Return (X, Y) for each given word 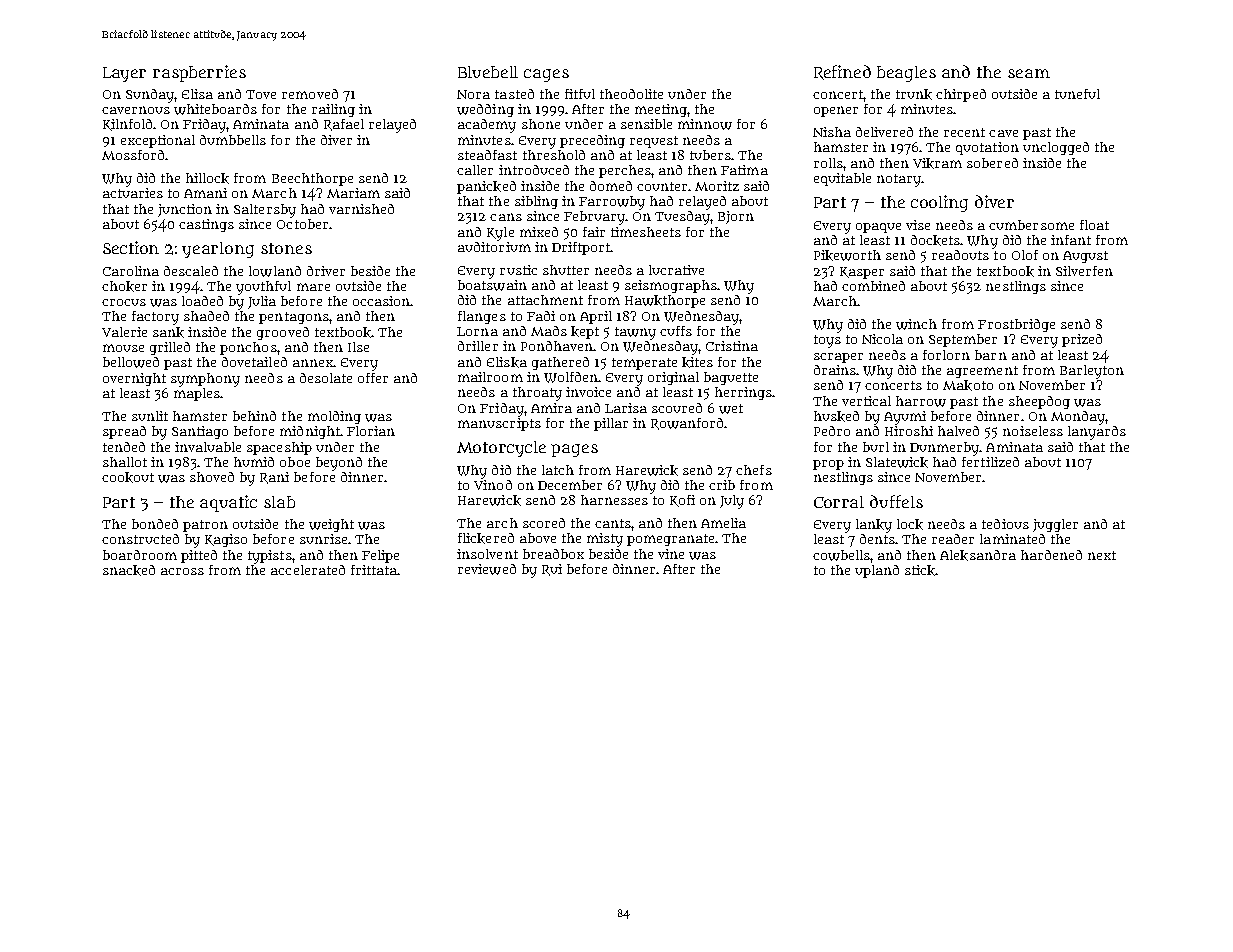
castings (206, 225)
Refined (842, 72)
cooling (939, 203)
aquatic (228, 503)
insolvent (487, 554)
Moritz (717, 186)
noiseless (1033, 431)
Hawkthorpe (665, 301)
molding (334, 417)
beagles (906, 74)
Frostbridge (1016, 325)
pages (574, 450)
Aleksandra (978, 555)
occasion (381, 301)
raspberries (199, 73)
